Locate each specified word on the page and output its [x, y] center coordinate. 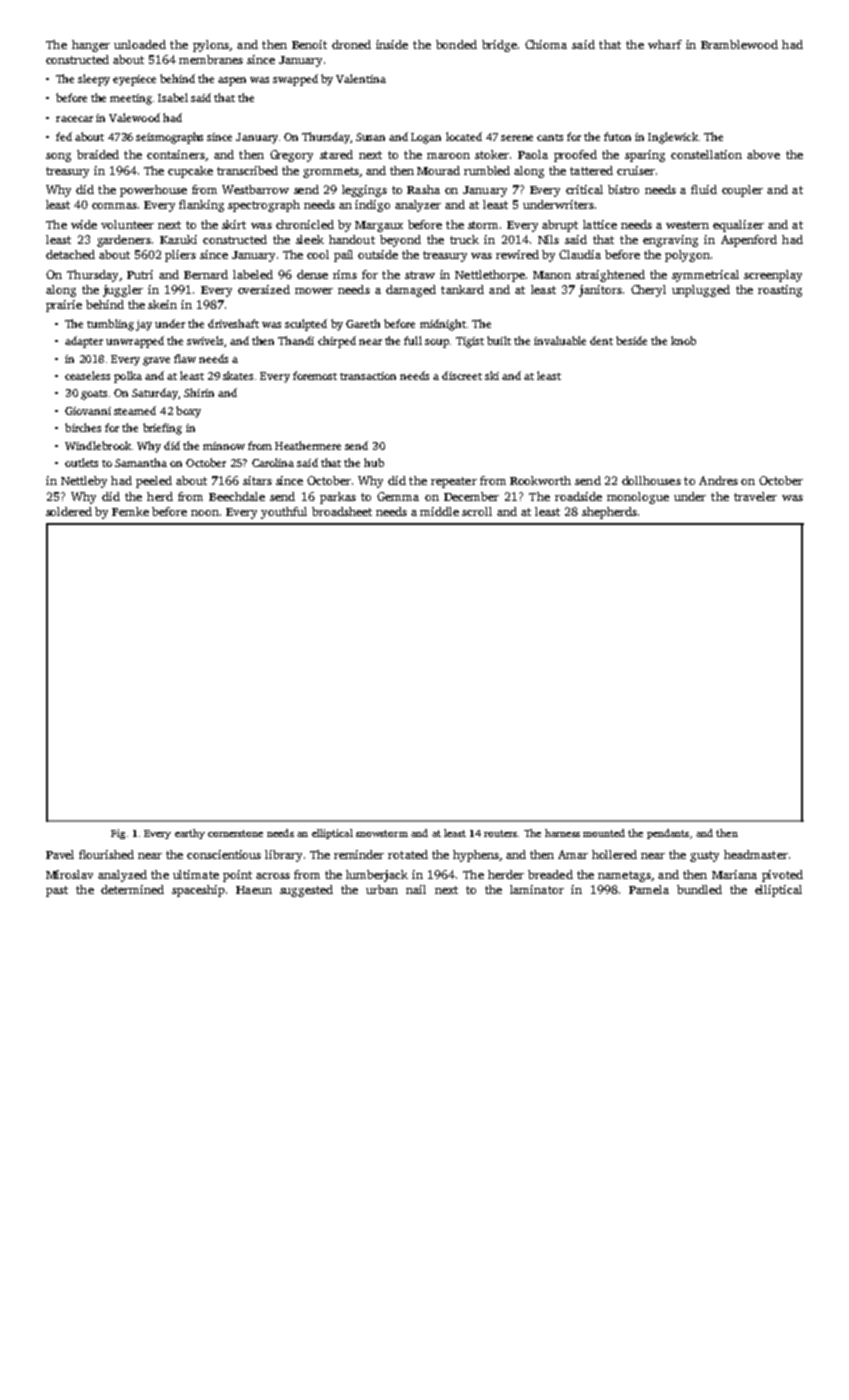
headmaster [756, 854]
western [687, 225]
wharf [665, 44]
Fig [118, 834]
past [57, 891]
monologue [638, 498]
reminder [359, 854]
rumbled [487, 170]
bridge [499, 46]
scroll [477, 511]
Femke [130, 511]
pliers [180, 256]
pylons [211, 46]
